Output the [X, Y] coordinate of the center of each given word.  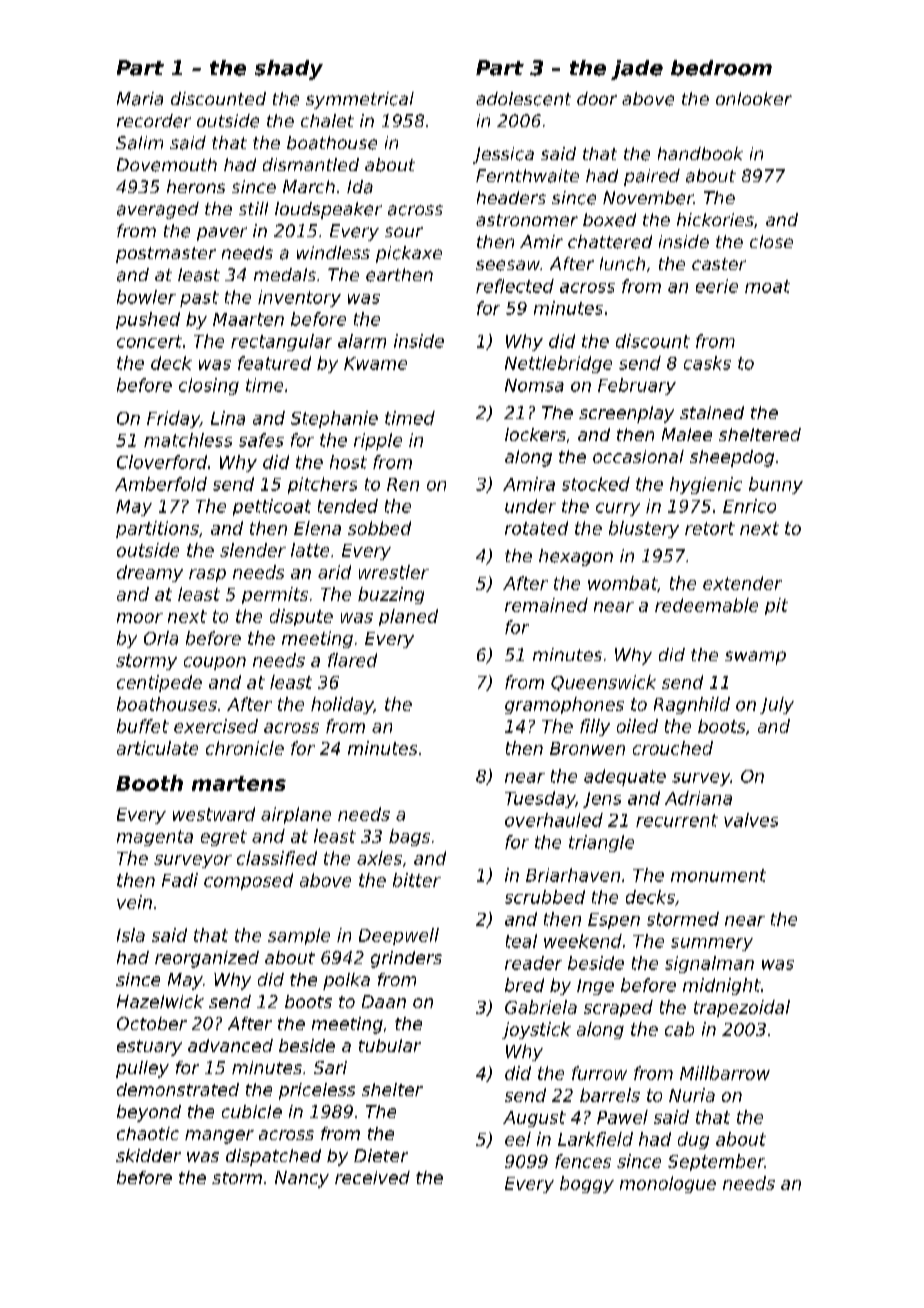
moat [767, 286]
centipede [159, 683]
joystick [536, 1030]
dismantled [311, 164]
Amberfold [161, 484]
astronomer [527, 220]
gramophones [564, 705]
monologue [668, 1184]
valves [751, 820]
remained [546, 605]
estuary [149, 1048]
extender [742, 583]
